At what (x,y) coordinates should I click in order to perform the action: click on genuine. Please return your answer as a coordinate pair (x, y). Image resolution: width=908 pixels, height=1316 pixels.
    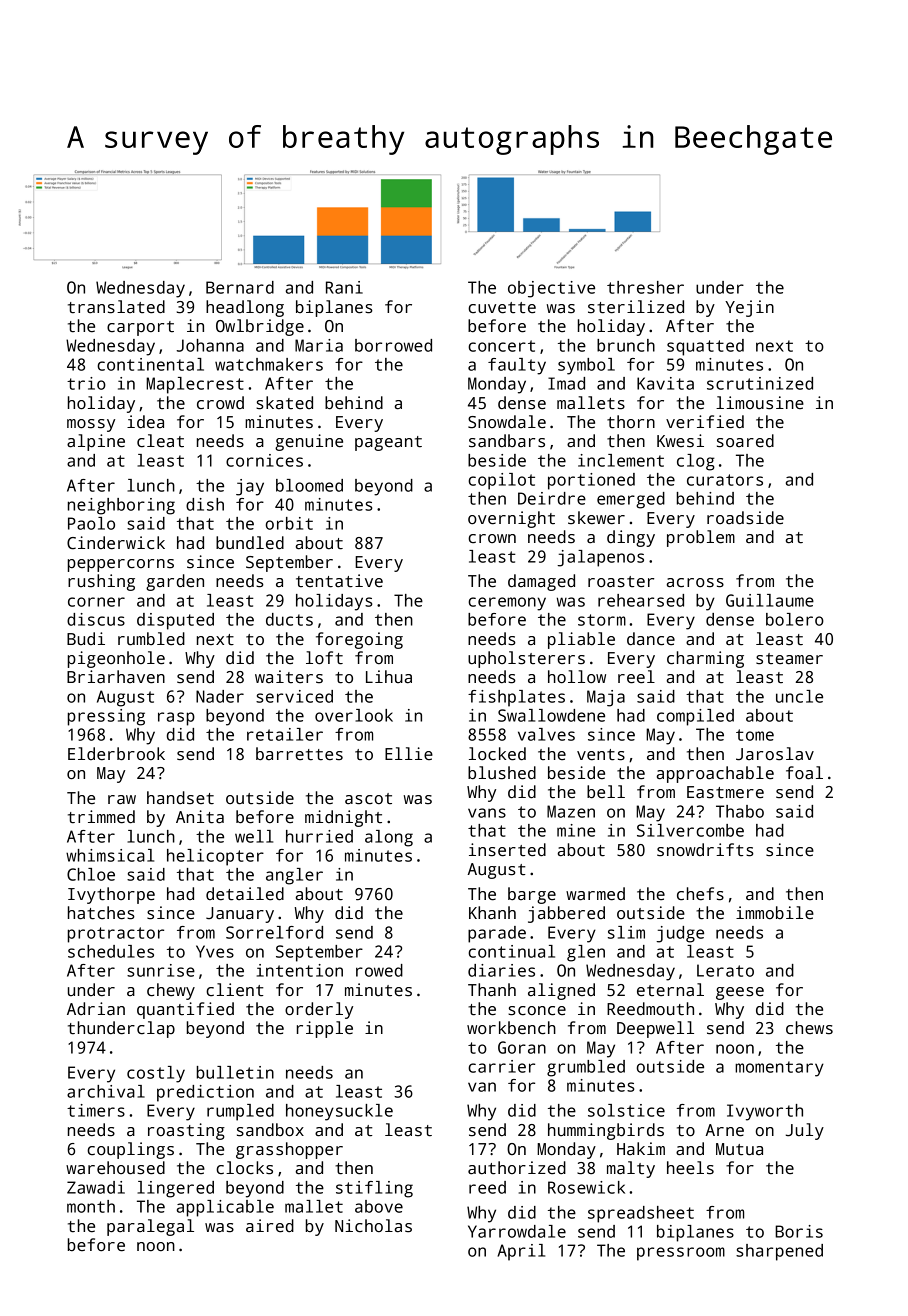
    Looking at the image, I should click on (309, 442).
